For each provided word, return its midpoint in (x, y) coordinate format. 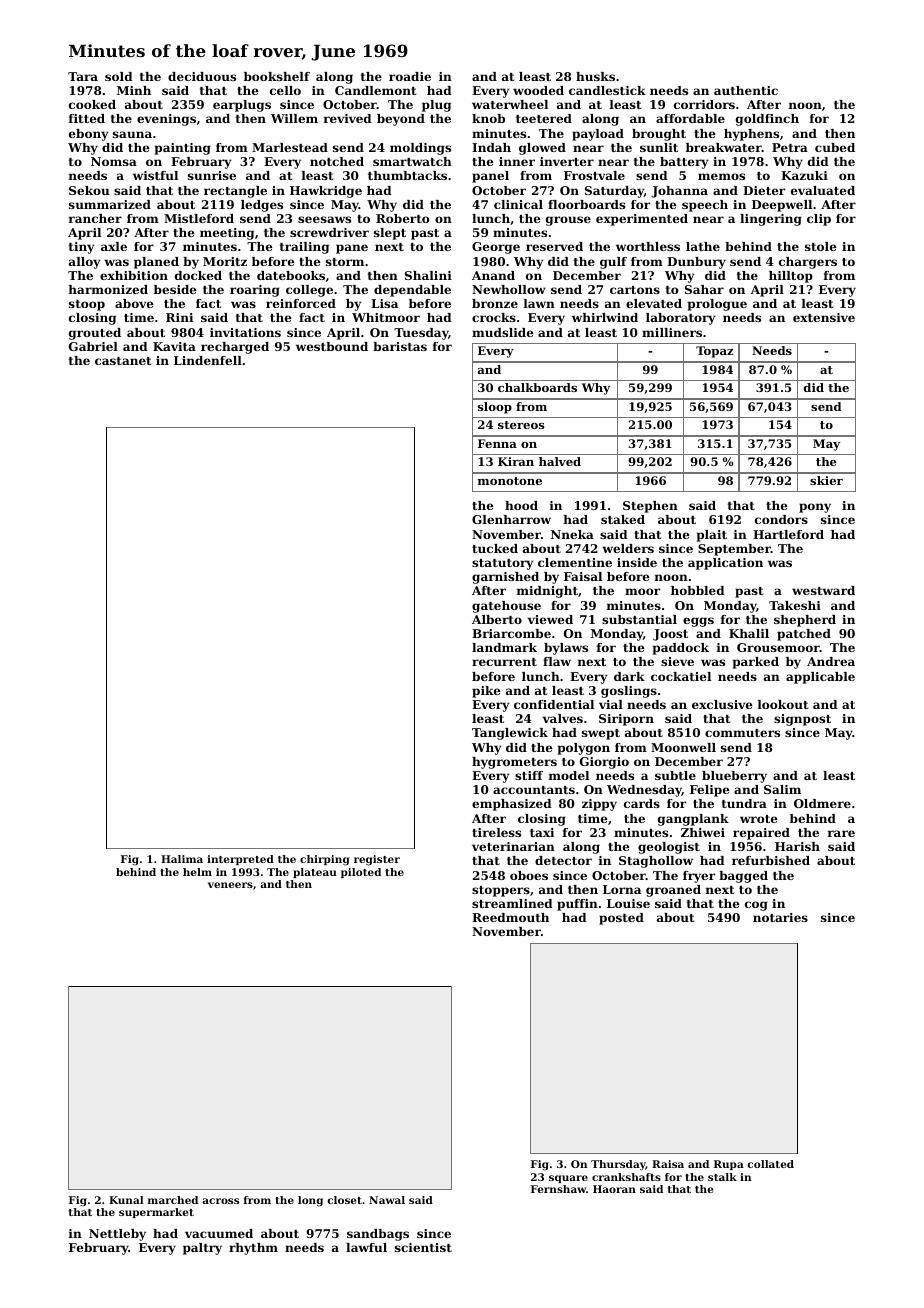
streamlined (512, 903)
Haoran (614, 1189)
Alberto (497, 619)
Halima (182, 859)
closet (344, 1200)
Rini (179, 317)
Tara (83, 76)
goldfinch (767, 120)
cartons (635, 290)
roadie (410, 76)
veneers (230, 885)
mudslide (502, 332)
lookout (783, 704)
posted (621, 919)
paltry (202, 1249)
